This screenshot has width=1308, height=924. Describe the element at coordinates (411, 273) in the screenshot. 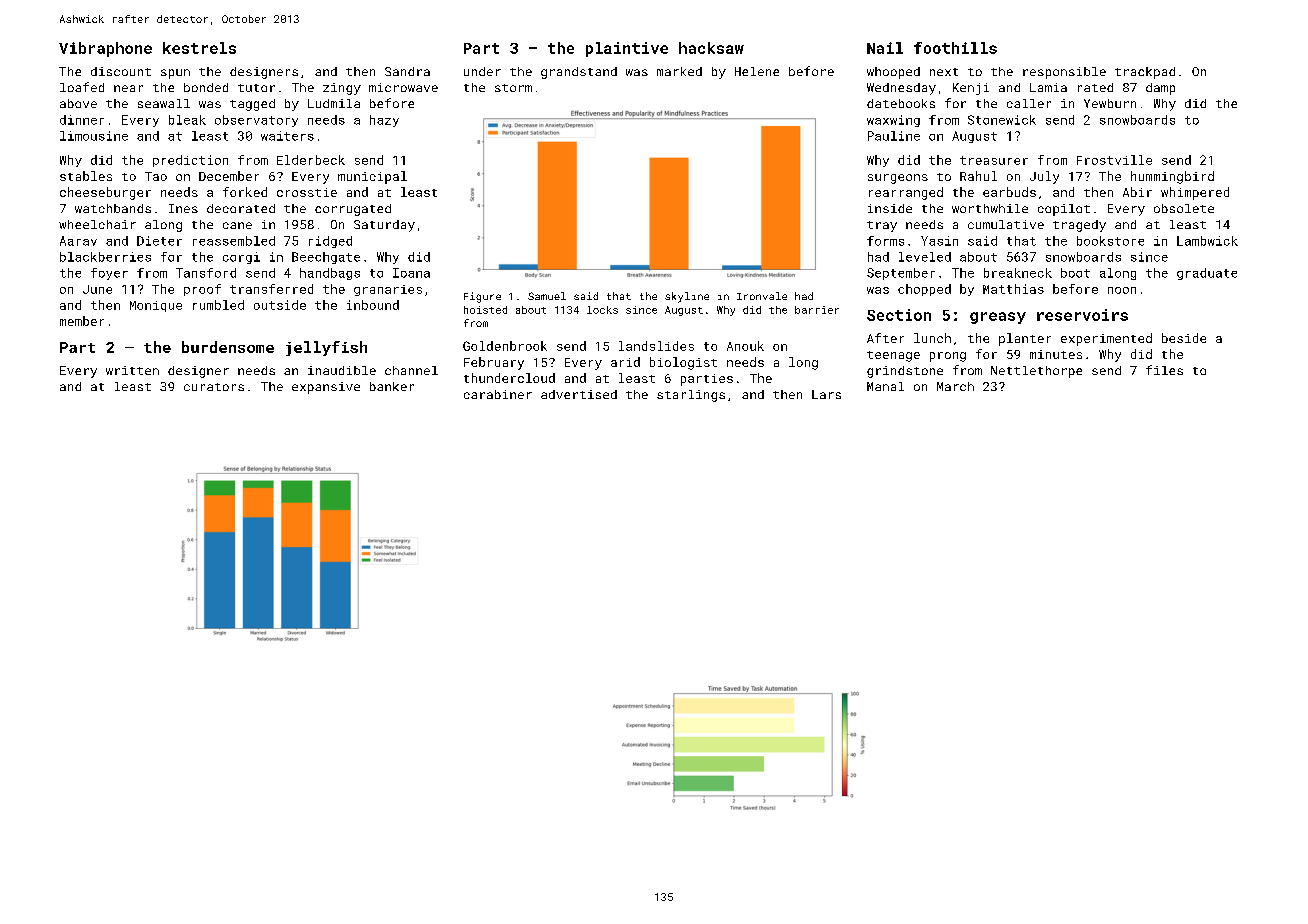

I see `Ioana` at that location.
